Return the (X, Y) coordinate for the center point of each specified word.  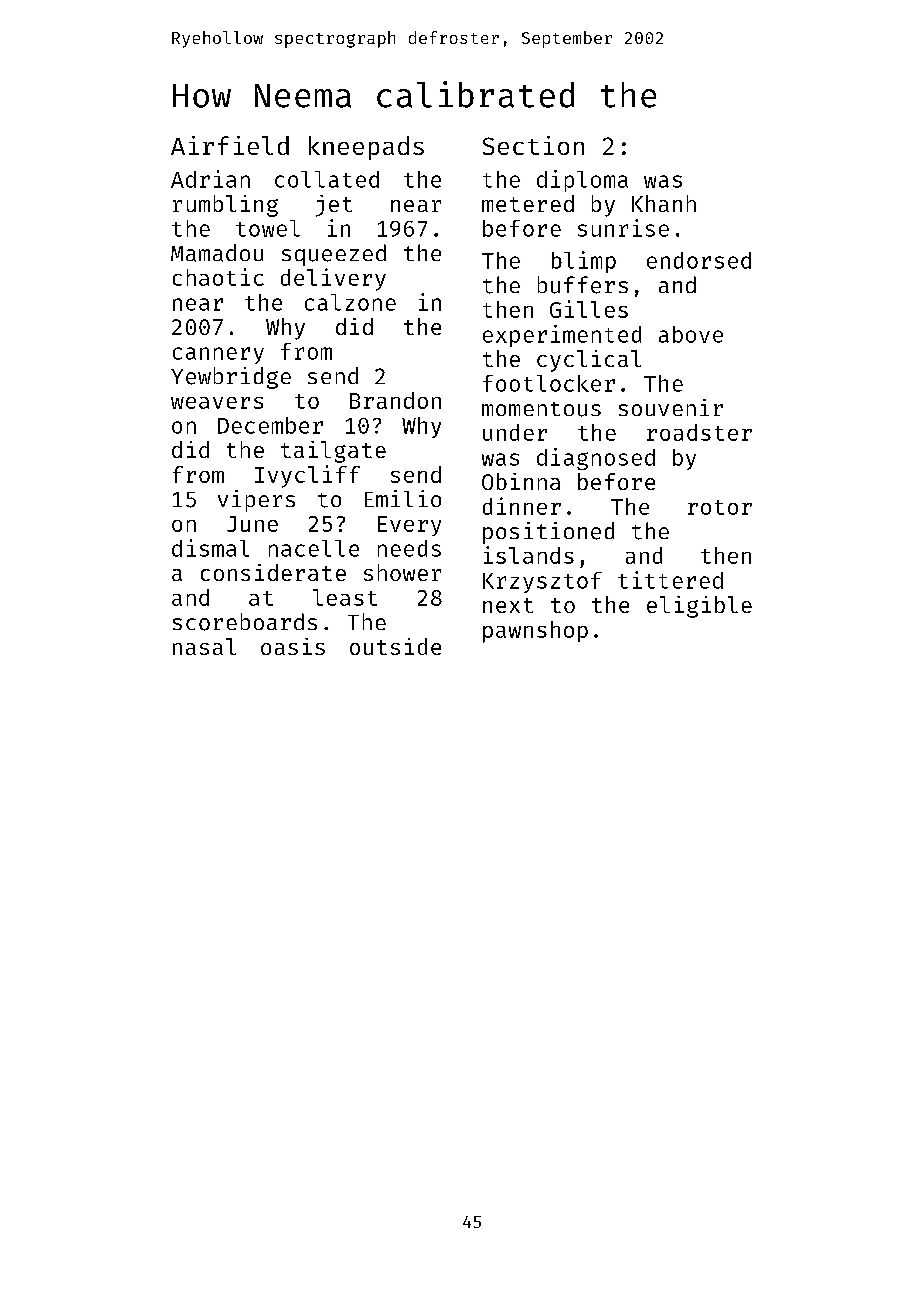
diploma (582, 181)
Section (533, 145)
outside (395, 646)
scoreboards (245, 622)
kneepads (366, 148)
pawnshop (535, 632)
